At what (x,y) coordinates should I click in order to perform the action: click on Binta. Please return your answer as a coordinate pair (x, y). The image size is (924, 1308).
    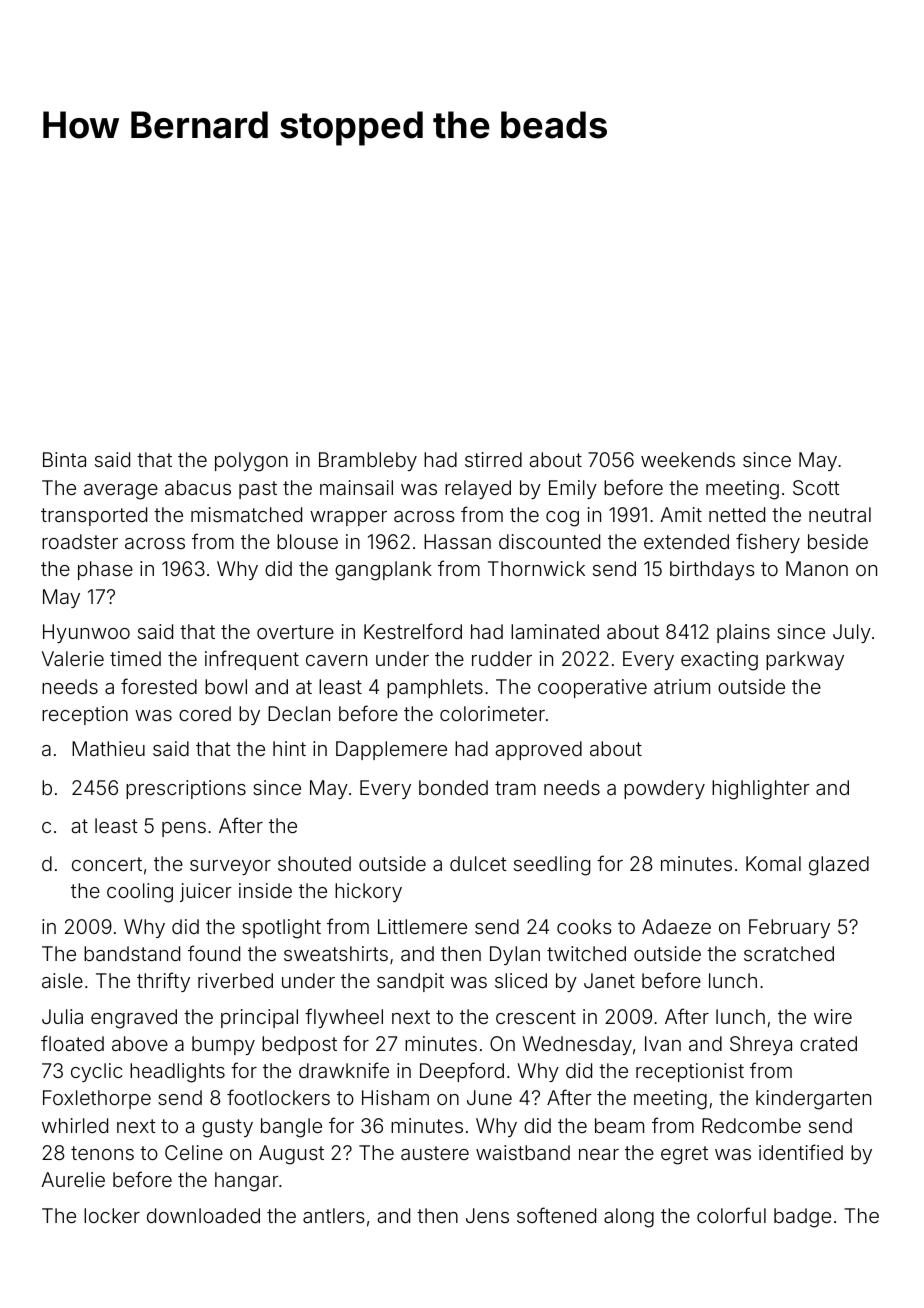
    Looking at the image, I should click on (64, 459).
